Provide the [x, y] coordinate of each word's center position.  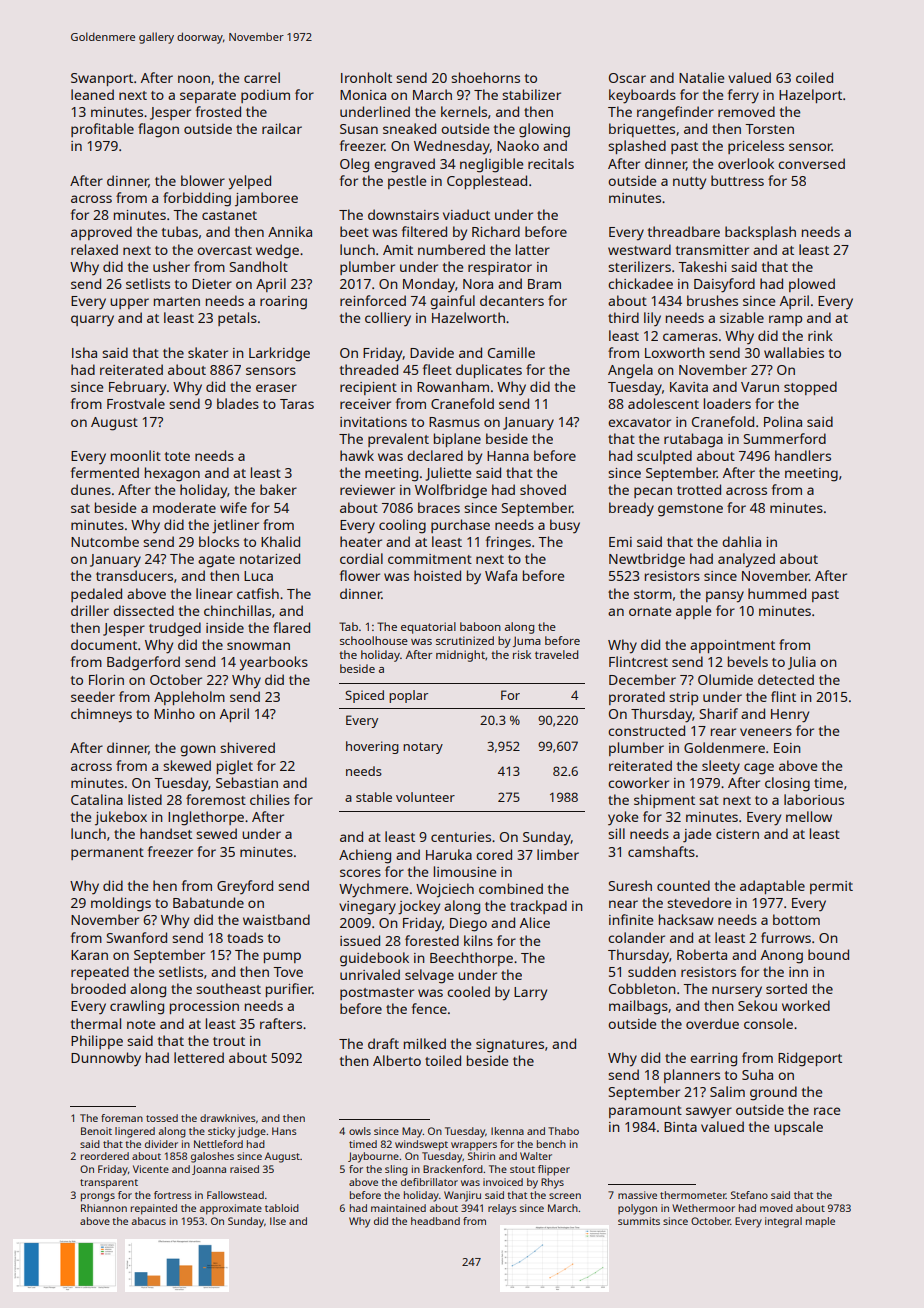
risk [522, 654]
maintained [398, 1208]
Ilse [278, 1221]
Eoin [787, 748]
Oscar [627, 78]
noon [194, 79]
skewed [187, 765]
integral [783, 1222]
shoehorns [485, 77]
